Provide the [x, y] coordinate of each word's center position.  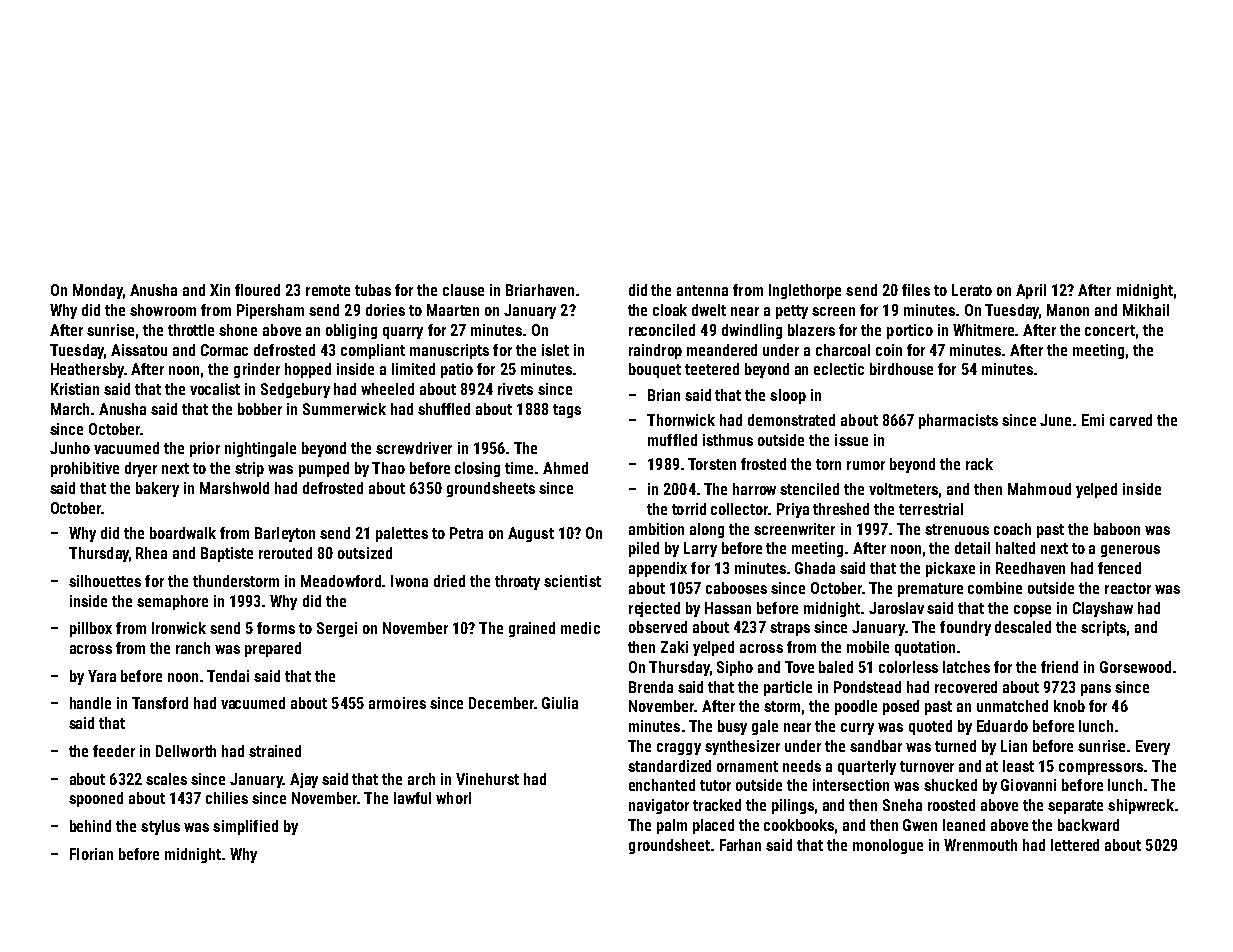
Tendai [228, 676]
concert [1110, 330]
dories [385, 310]
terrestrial [931, 509]
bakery [157, 489]
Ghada [815, 568]
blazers [811, 330]
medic [580, 628]
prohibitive [85, 469]
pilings [793, 806]
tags [567, 411]
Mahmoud [1039, 489]
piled [644, 549]
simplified [245, 827]
